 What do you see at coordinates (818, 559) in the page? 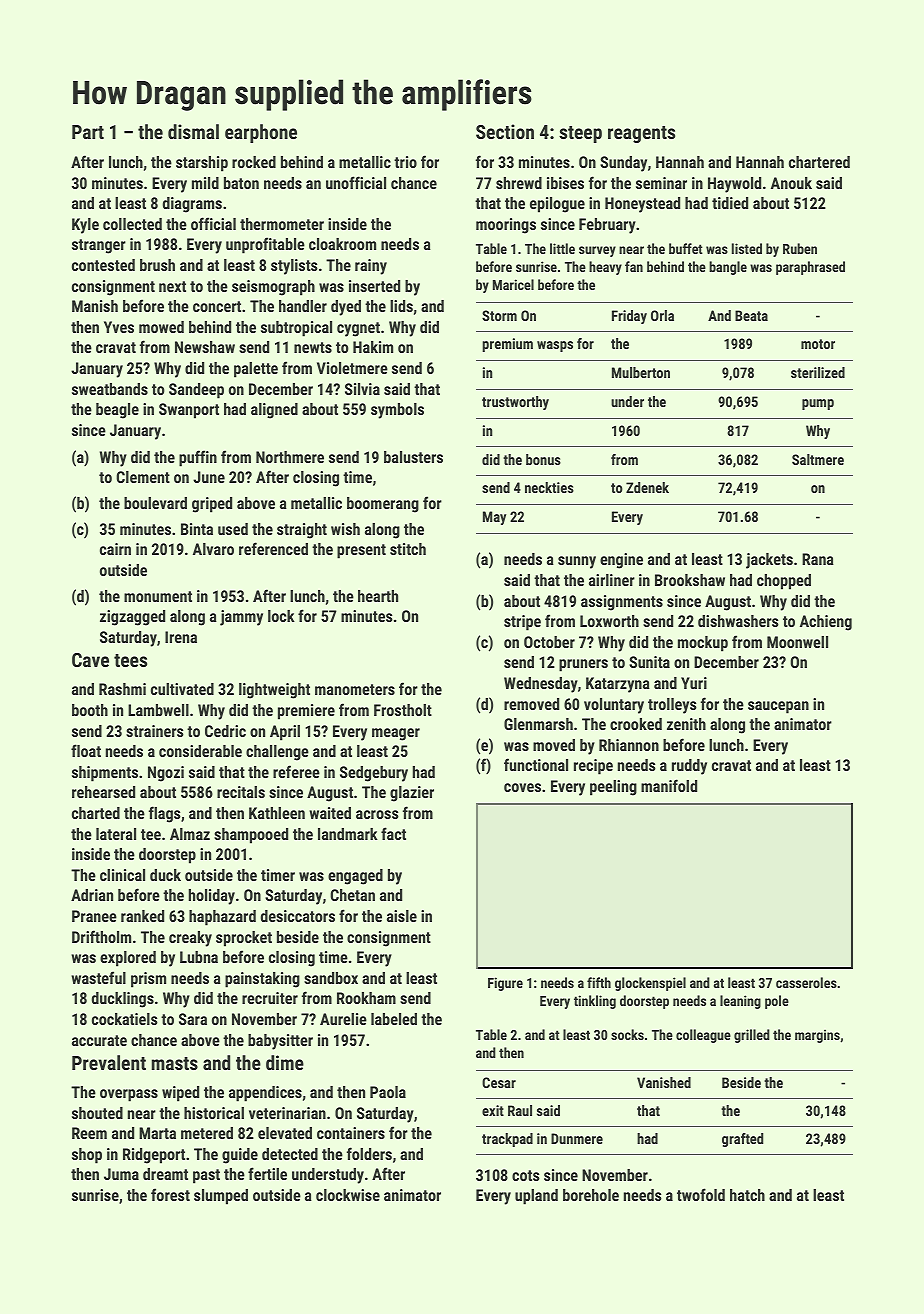
I see `Rana` at bounding box center [818, 559].
